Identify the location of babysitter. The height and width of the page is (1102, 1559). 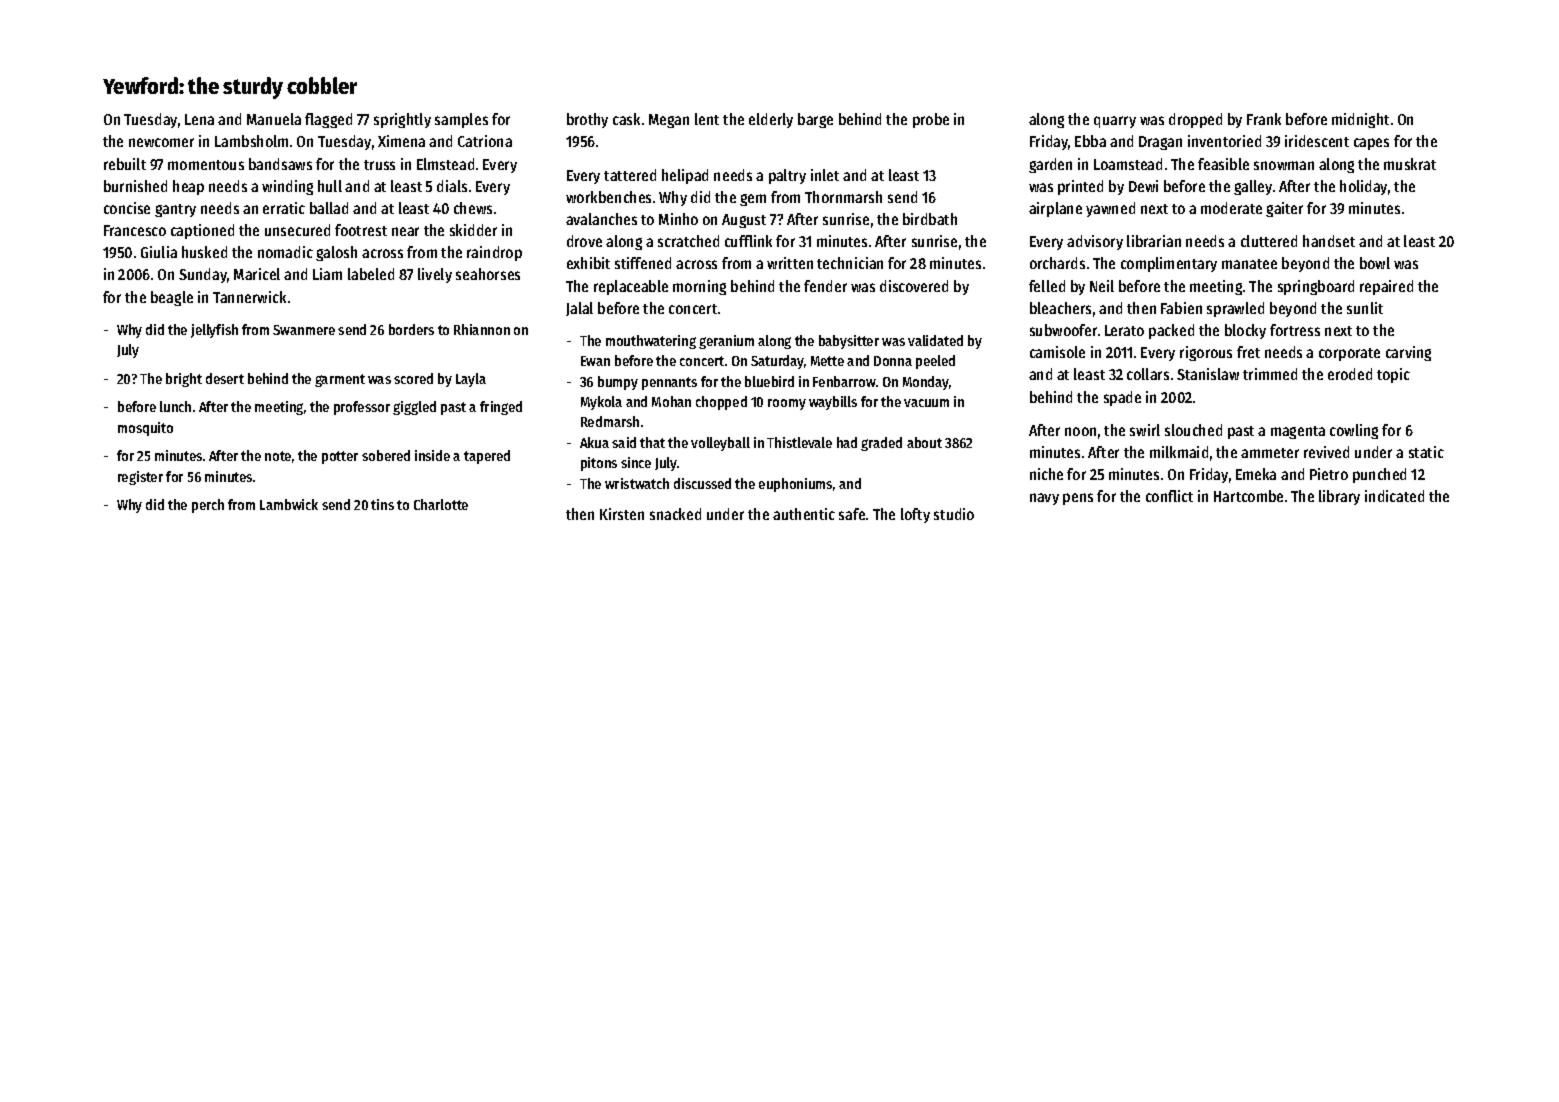
(849, 342).
